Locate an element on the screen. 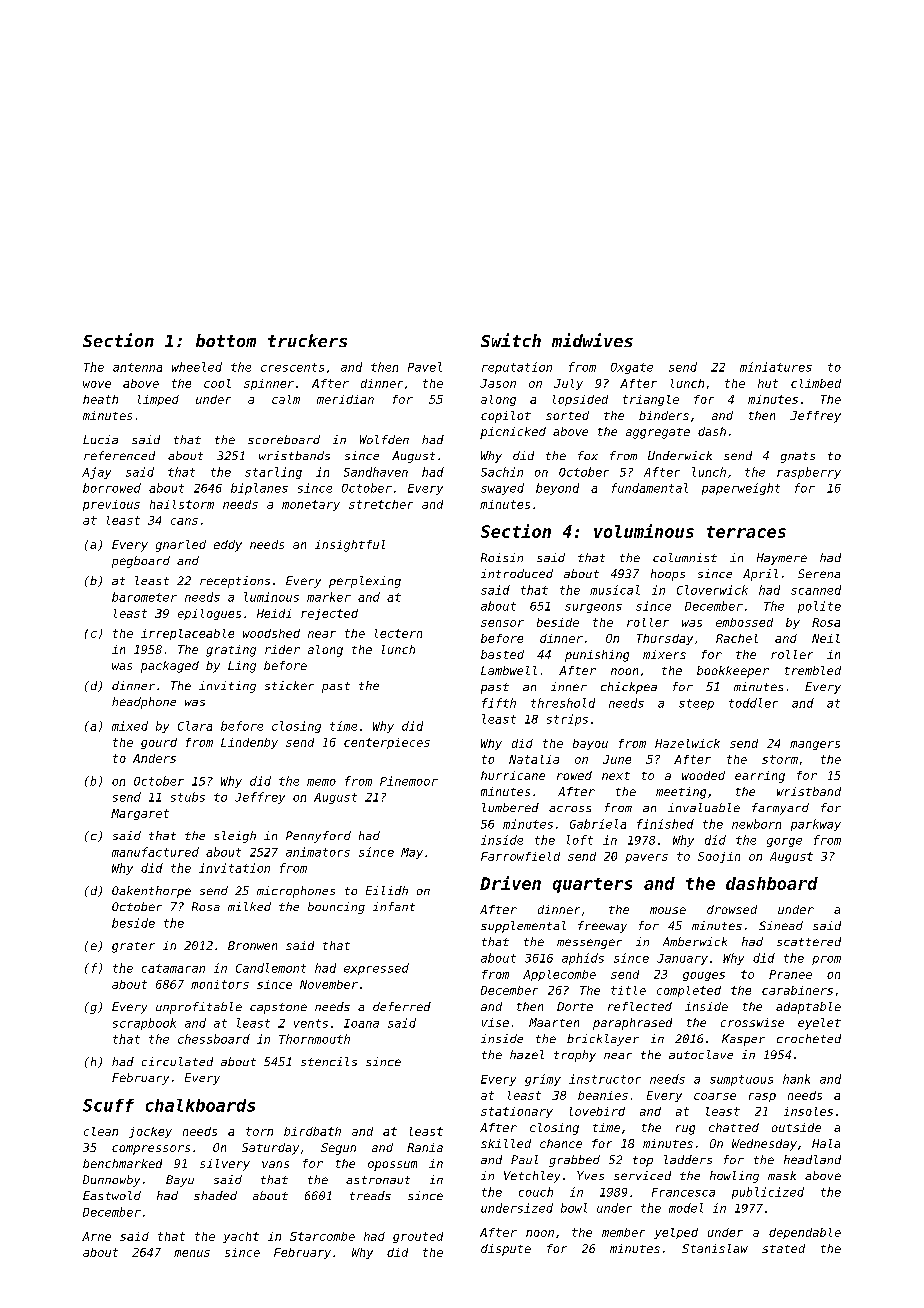 The image size is (924, 1308). Ioana is located at coordinates (361, 1023).
